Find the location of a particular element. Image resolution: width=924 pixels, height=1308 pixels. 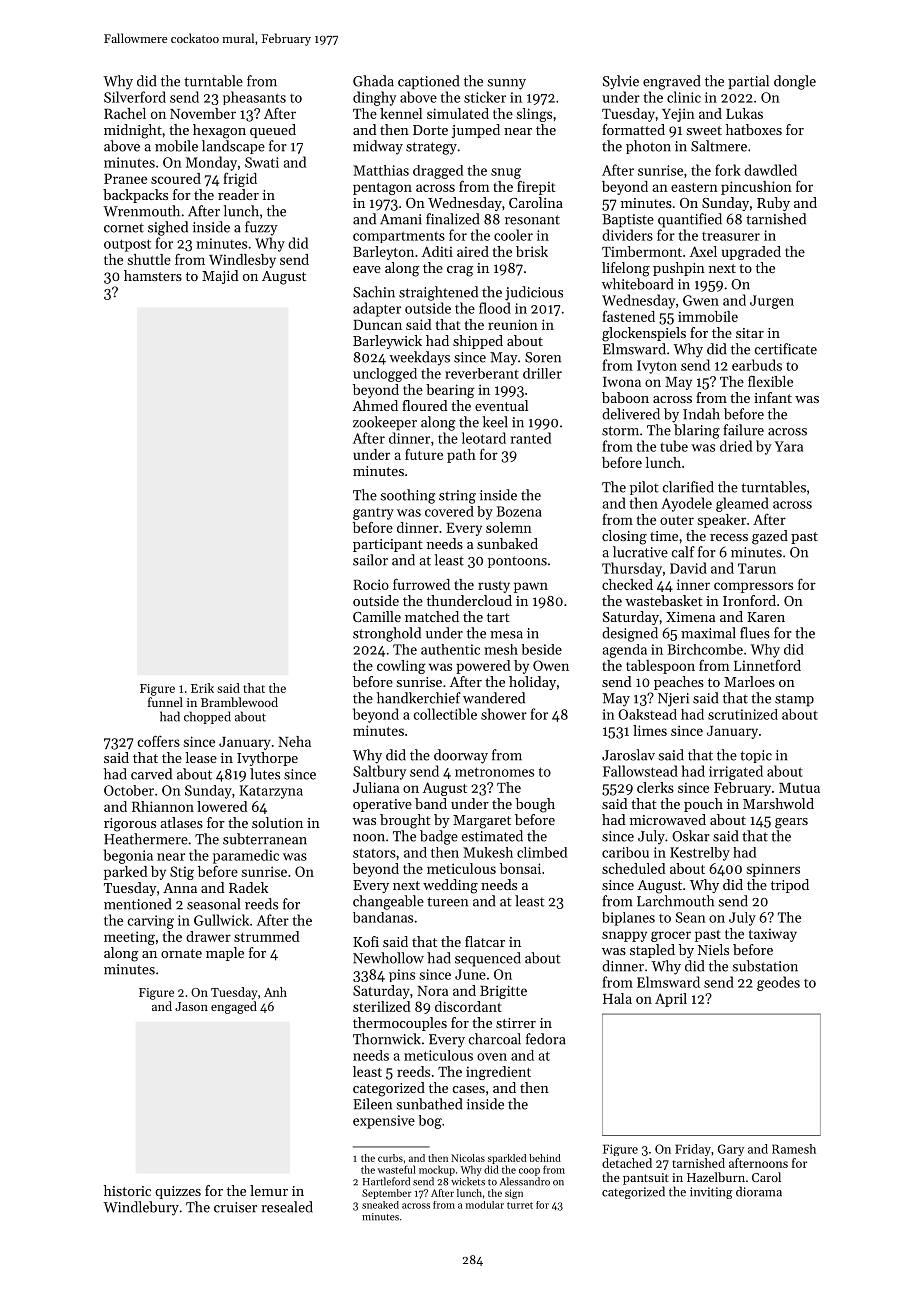

Silverford is located at coordinates (135, 97).
